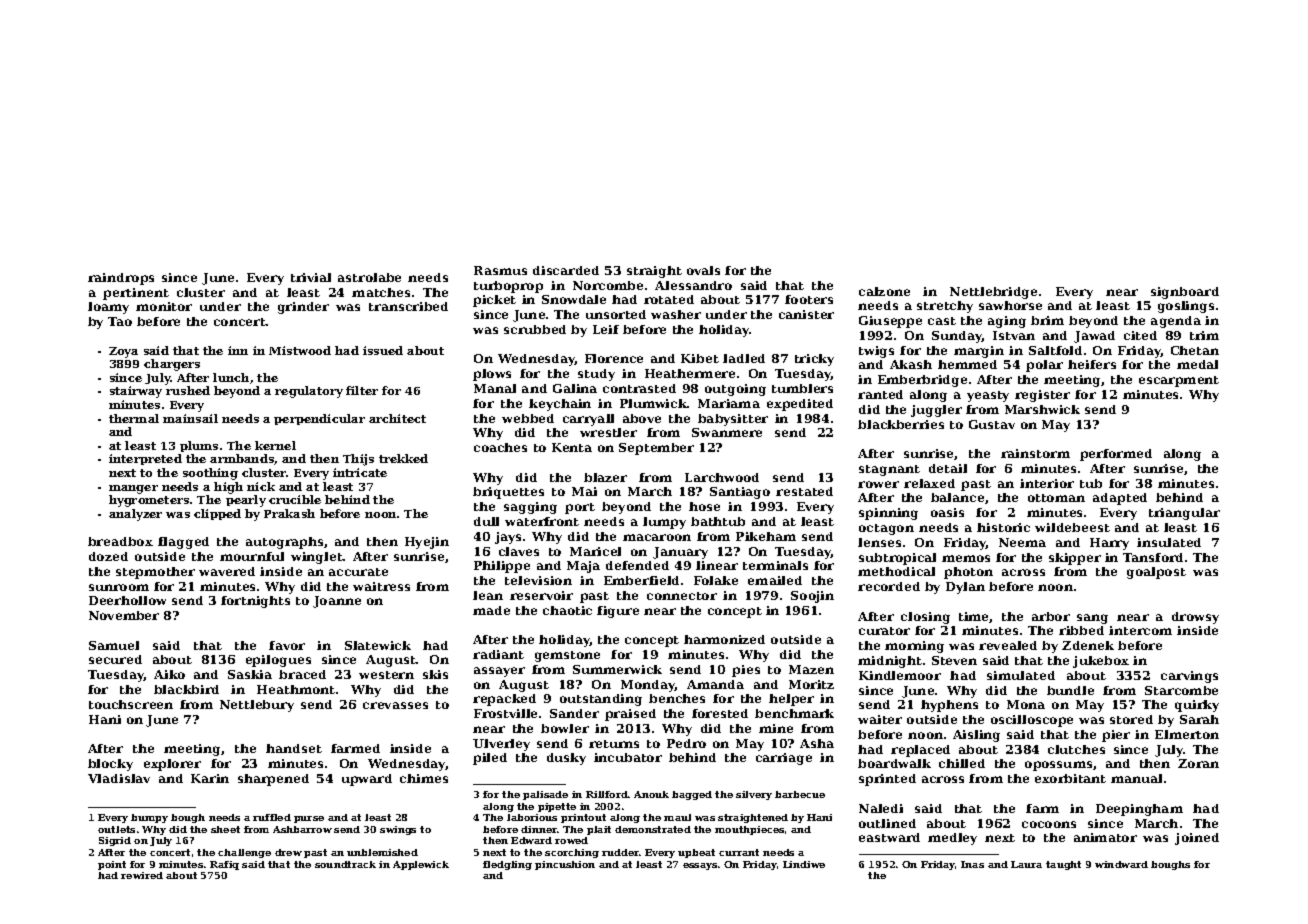 This page has width=1308, height=924. I want to click on forested, so click(720, 713).
